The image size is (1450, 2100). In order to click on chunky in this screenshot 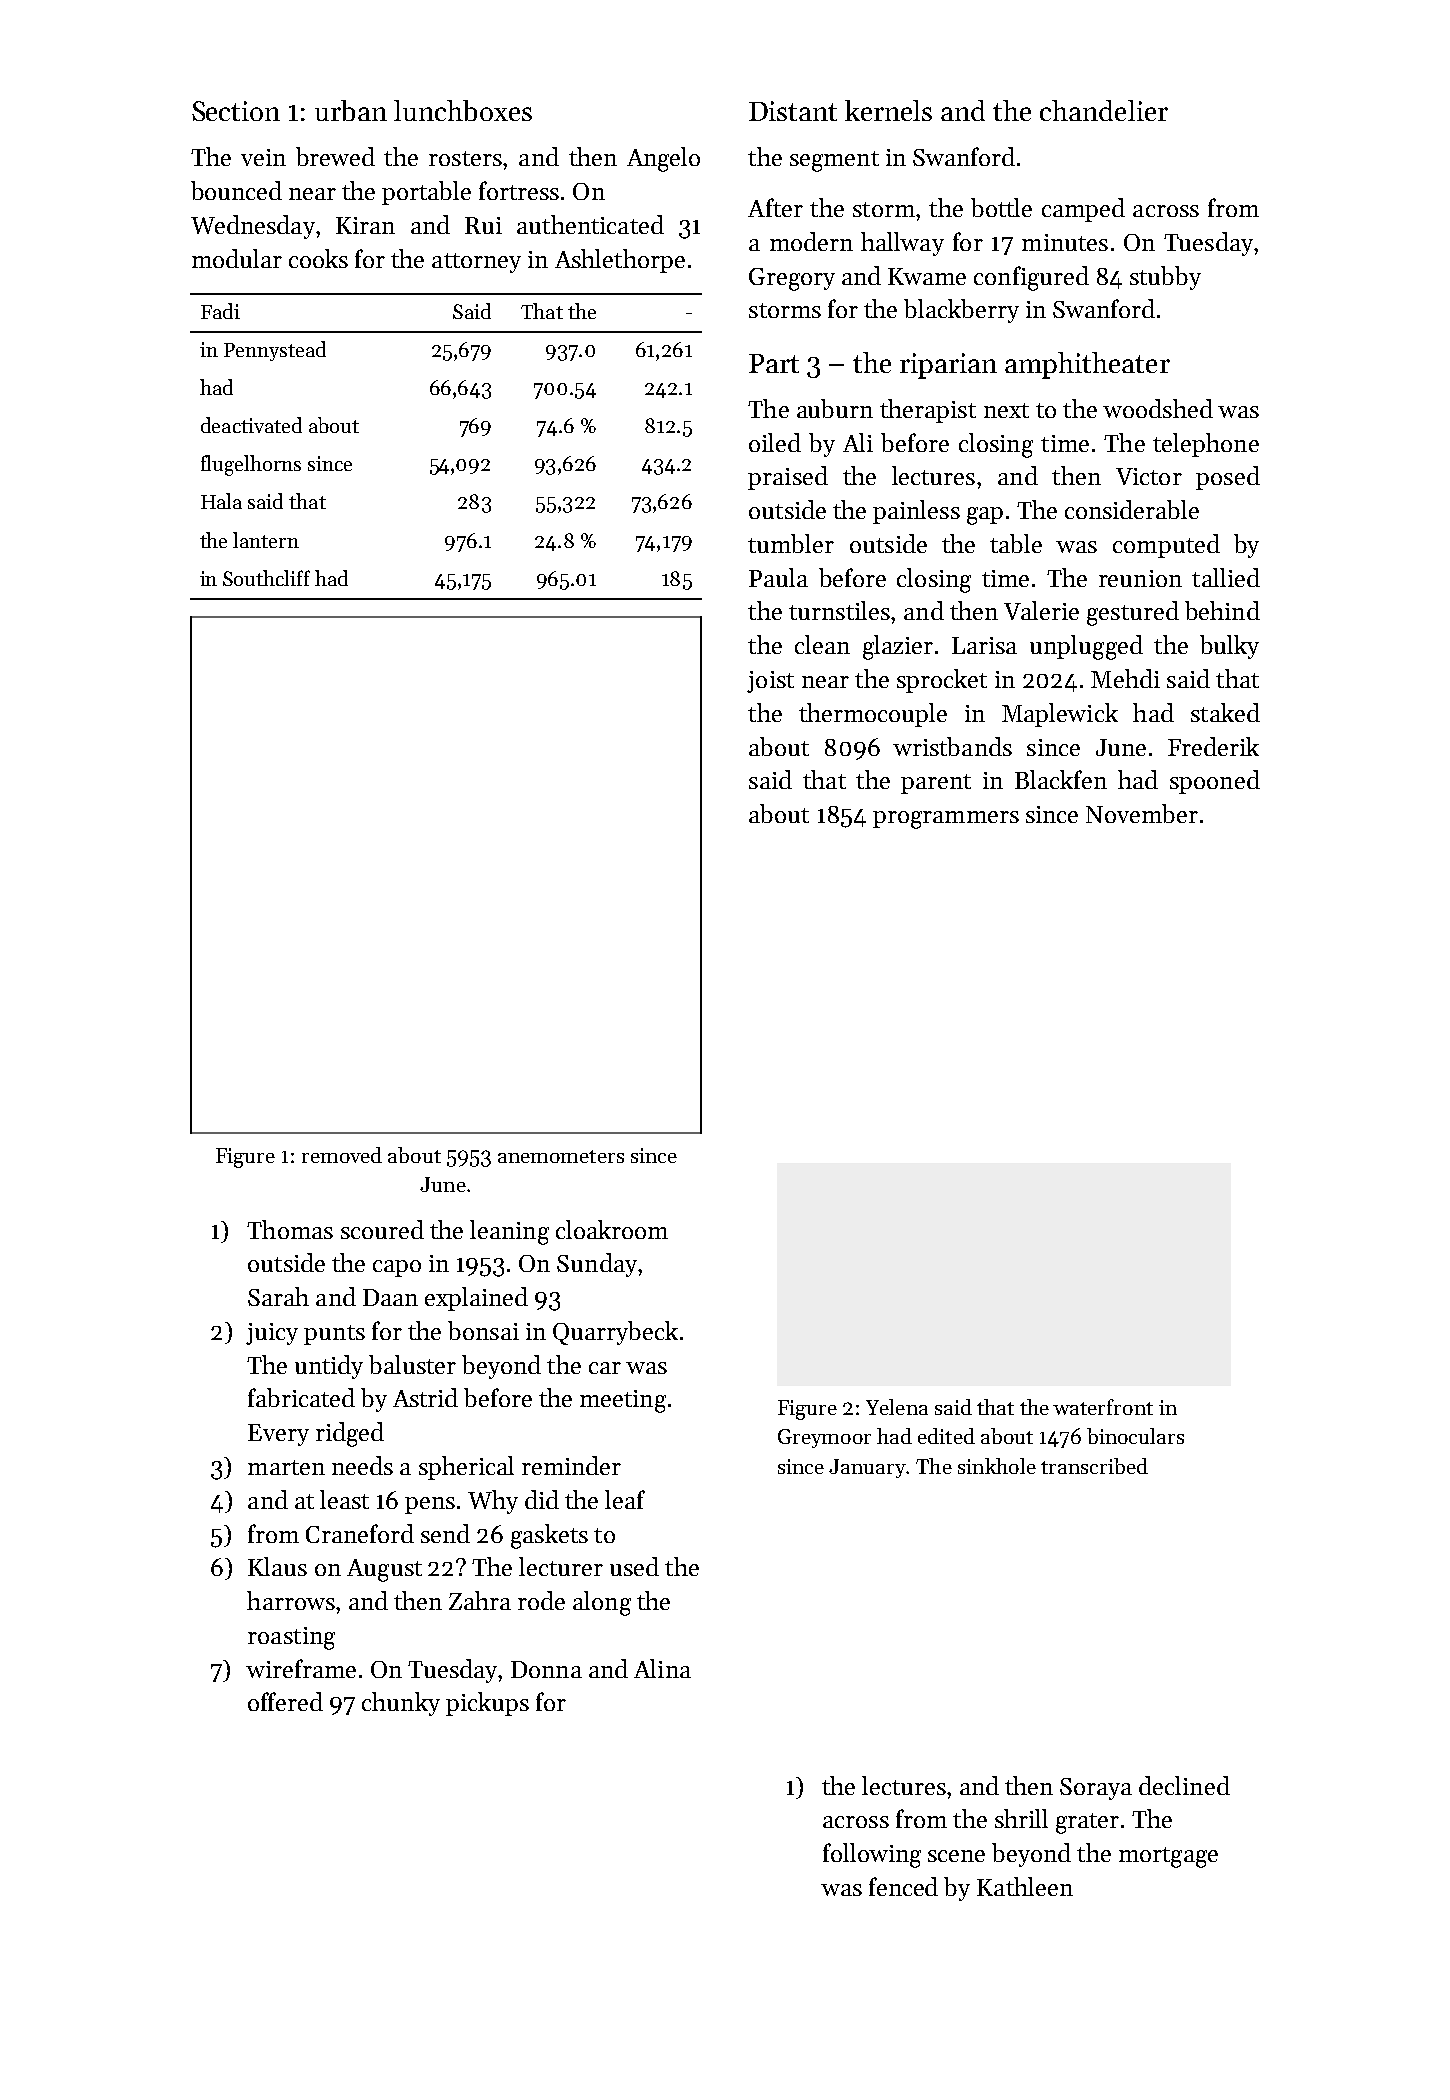, I will do `click(401, 1704)`.
